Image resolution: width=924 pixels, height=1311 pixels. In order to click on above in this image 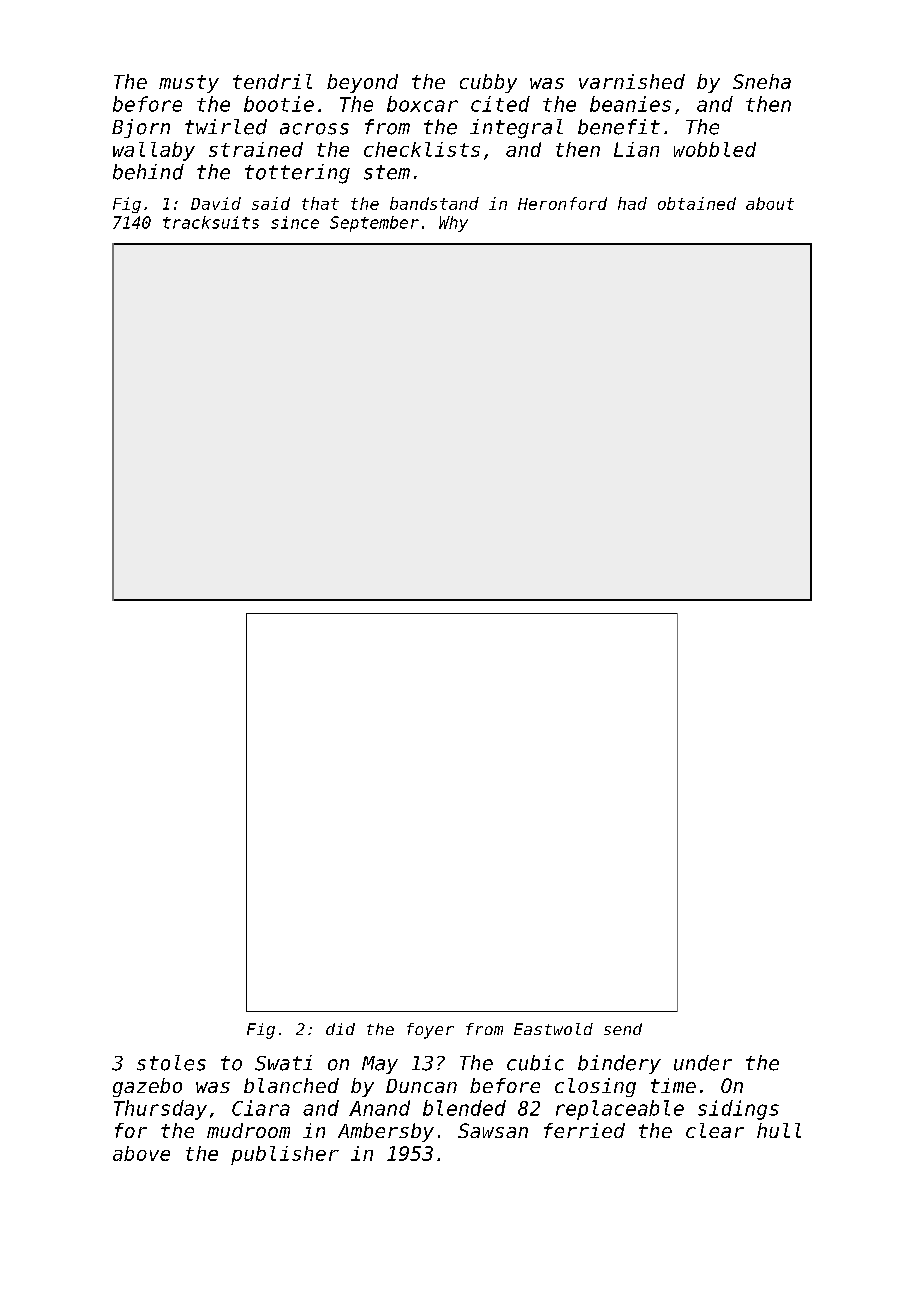, I will do `click(141, 1153)`.
